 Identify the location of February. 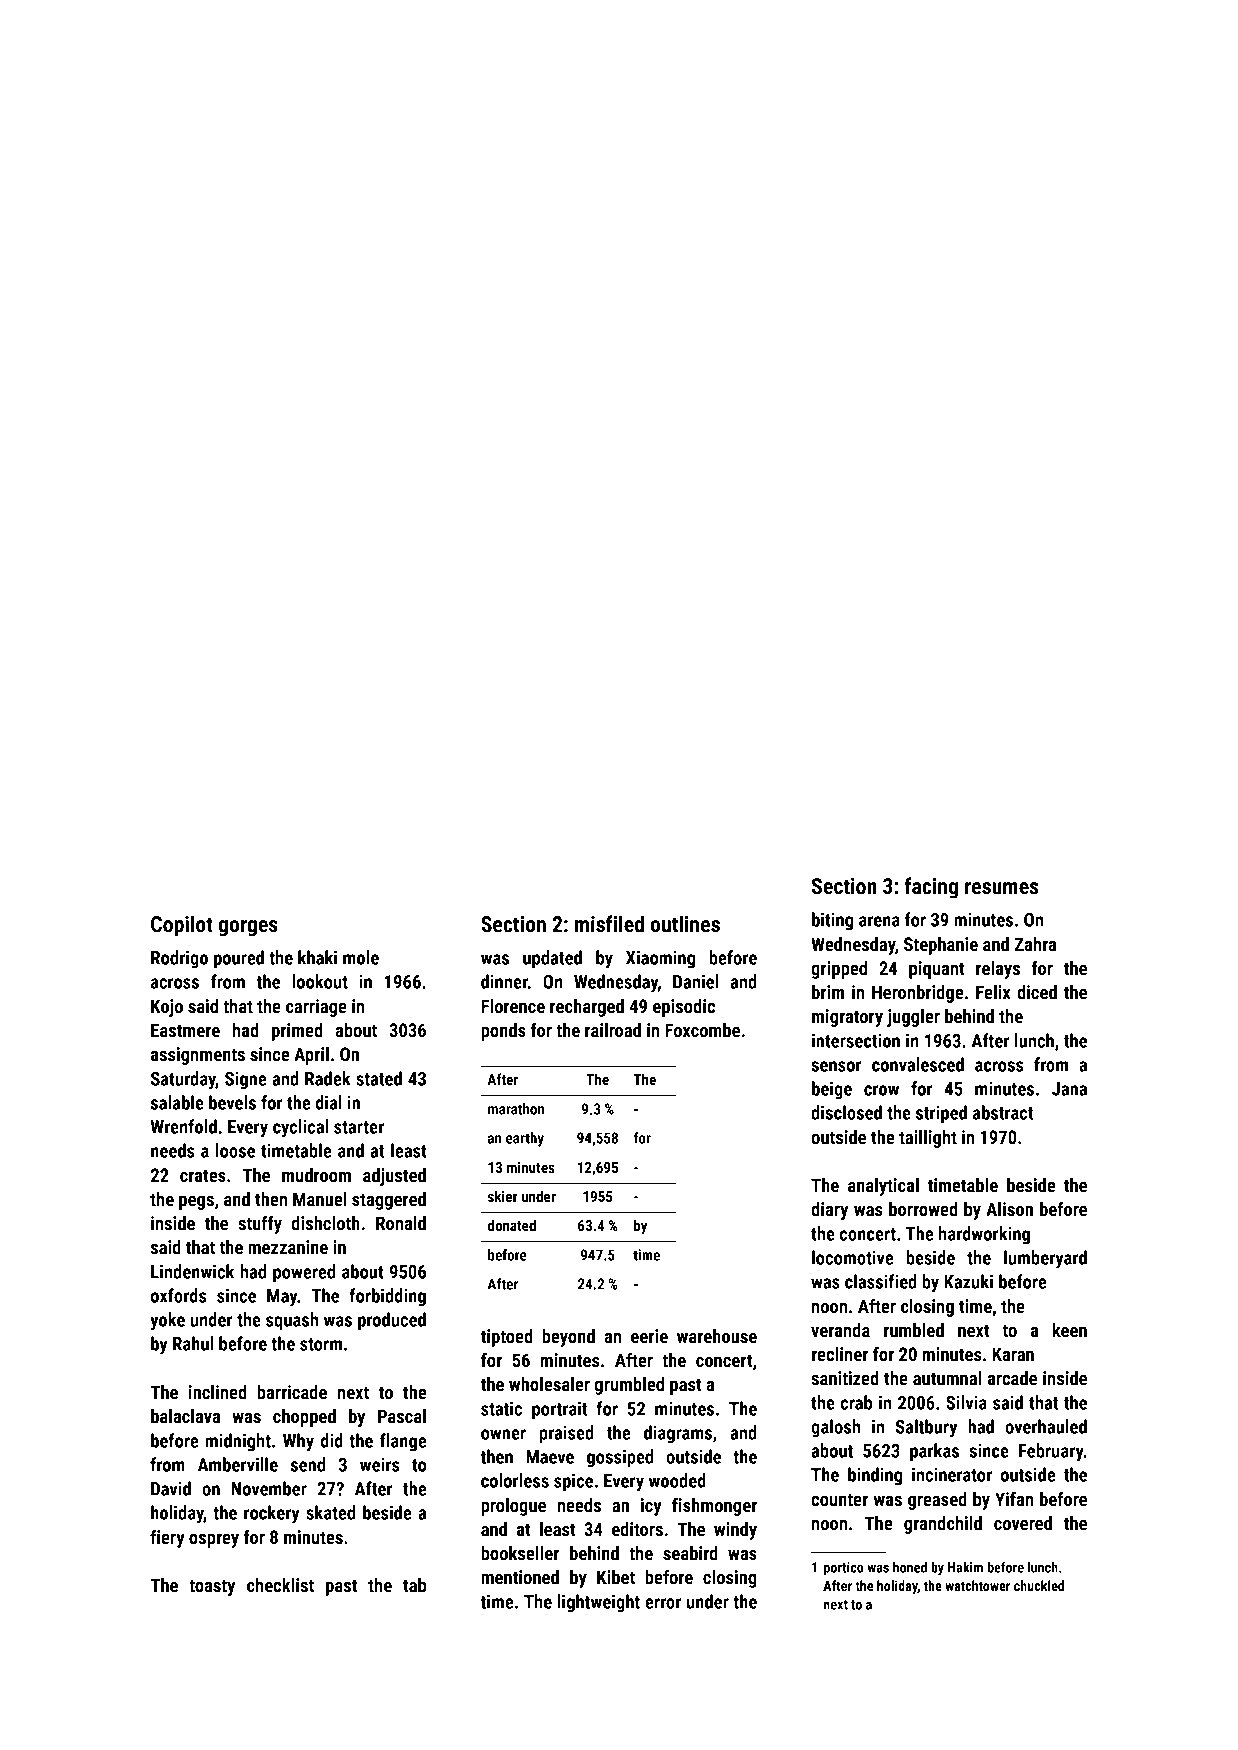
(1051, 1452).
